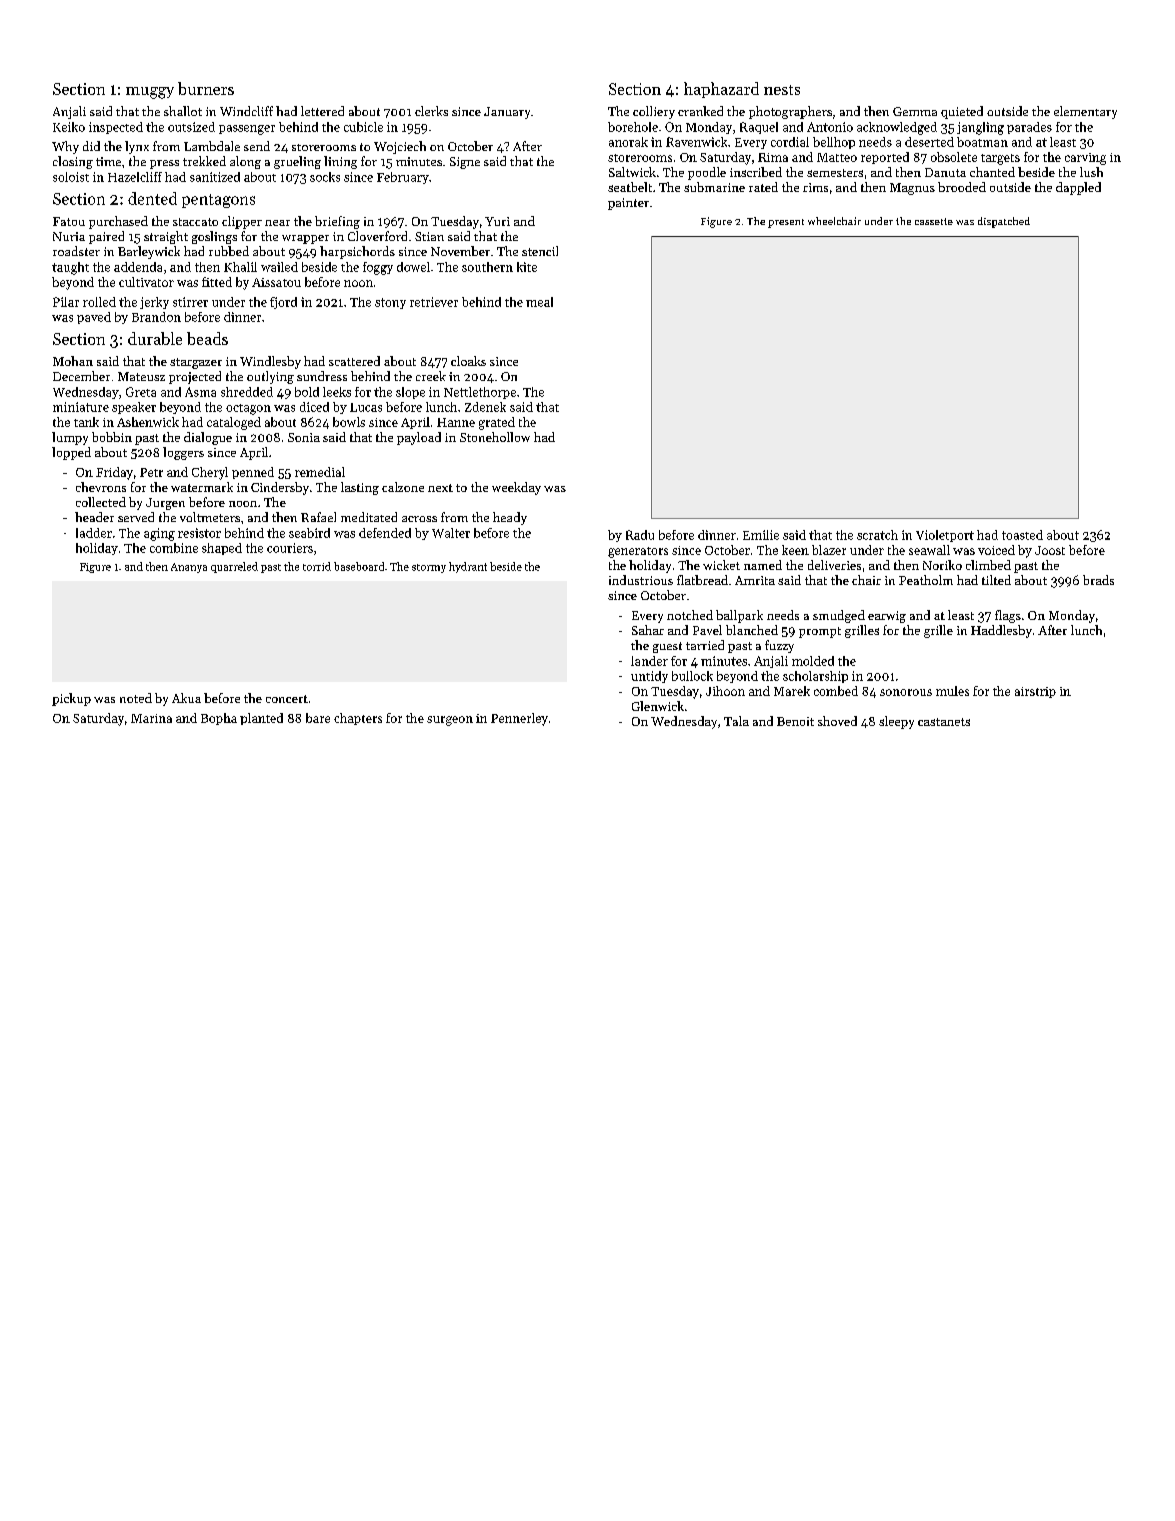 The width and height of the screenshot is (1175, 1521). What do you see at coordinates (354, 361) in the screenshot?
I see `scattered` at bounding box center [354, 361].
